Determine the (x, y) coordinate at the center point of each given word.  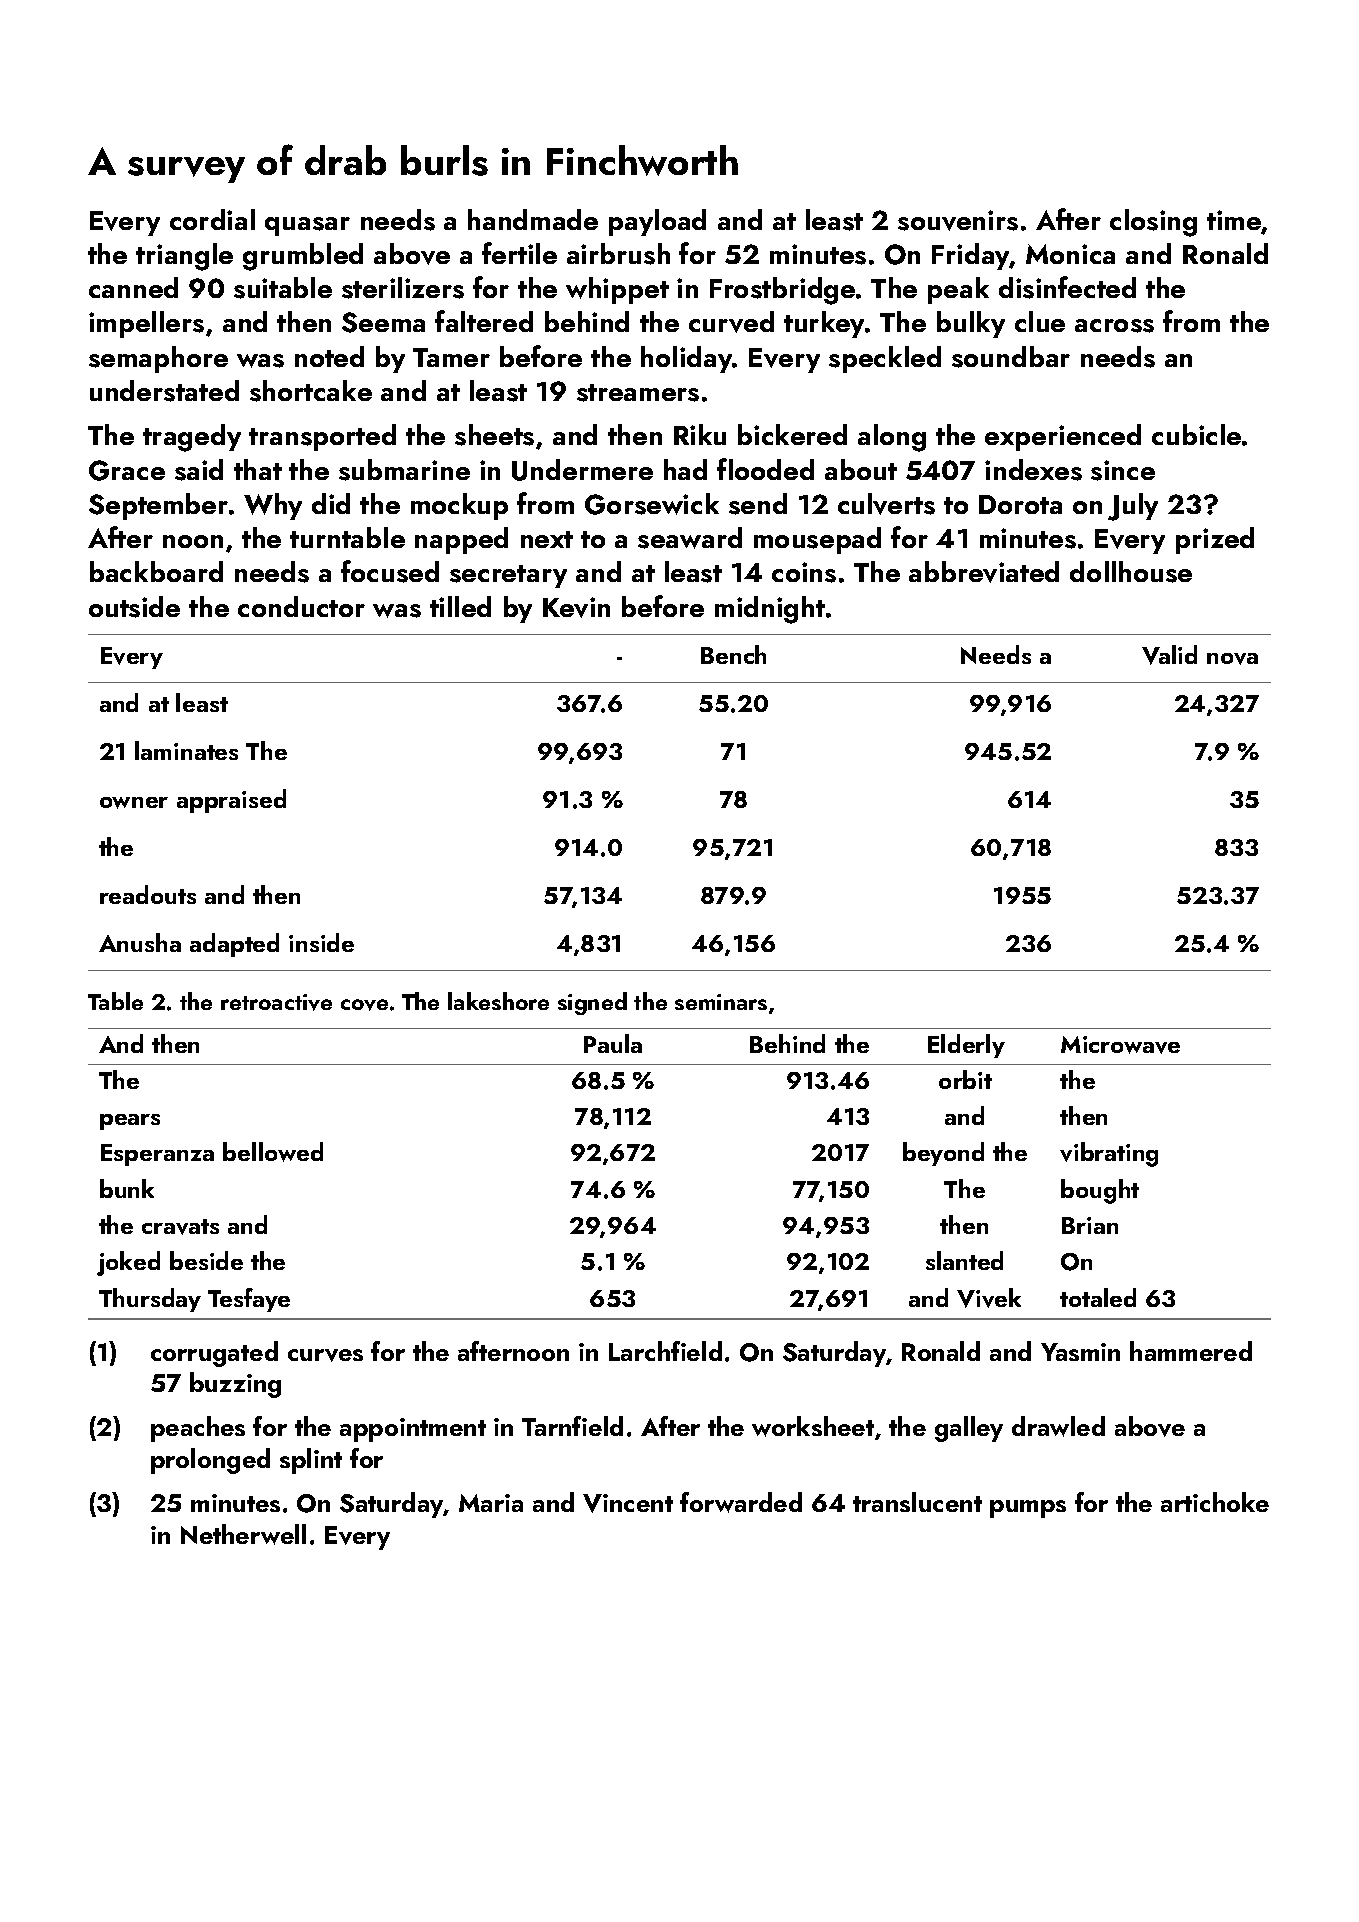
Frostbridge (782, 291)
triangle (184, 257)
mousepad (817, 540)
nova (1232, 659)
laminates (186, 750)
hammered (1191, 1351)
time (1234, 220)
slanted (964, 1260)
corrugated (214, 1354)
